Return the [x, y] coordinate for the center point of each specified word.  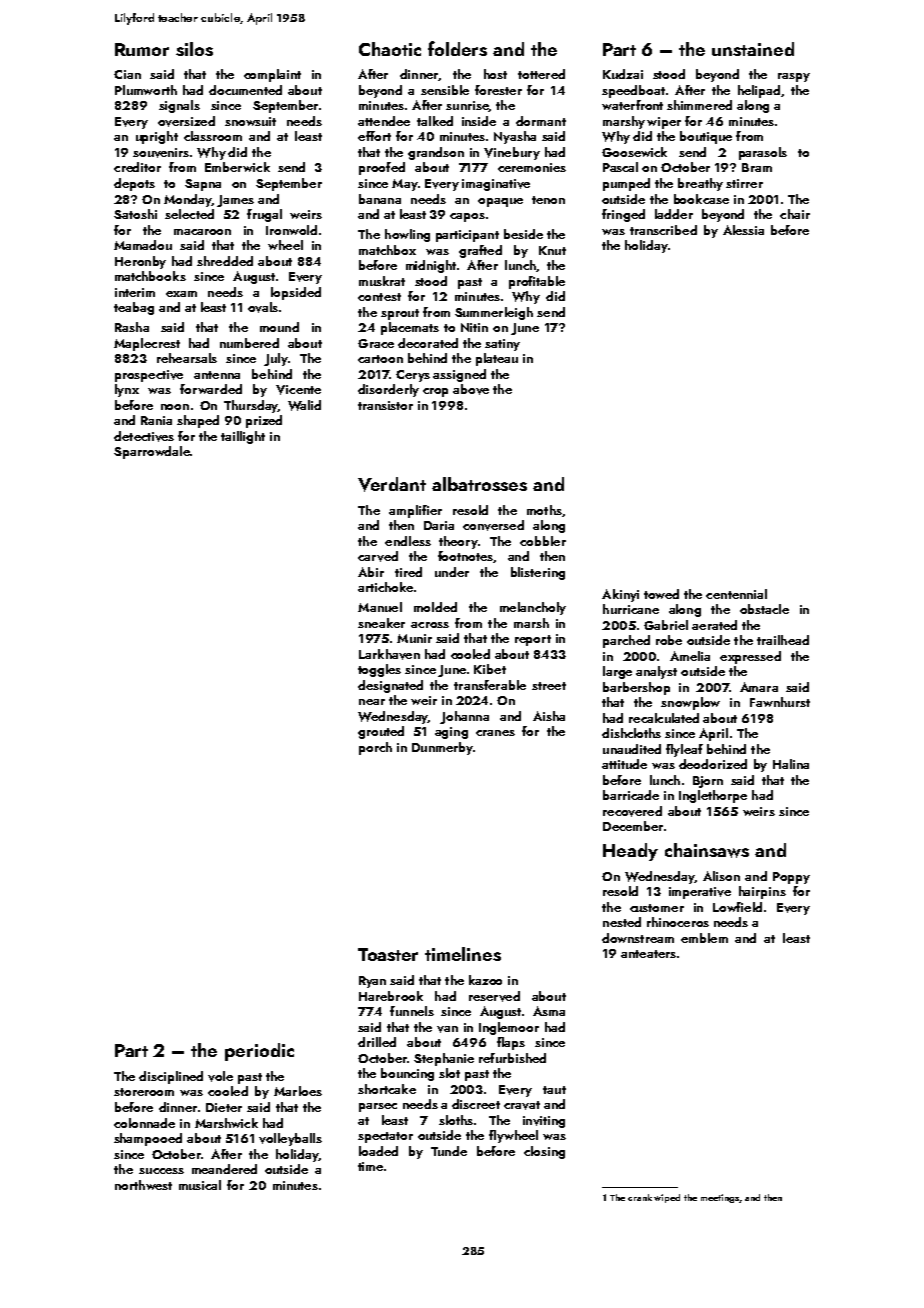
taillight [243, 437]
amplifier [415, 511]
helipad [759, 91]
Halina [791, 764]
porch [375, 748]
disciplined [171, 1077]
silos [194, 49]
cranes [495, 733]
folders [457, 48]
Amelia [690, 656]
